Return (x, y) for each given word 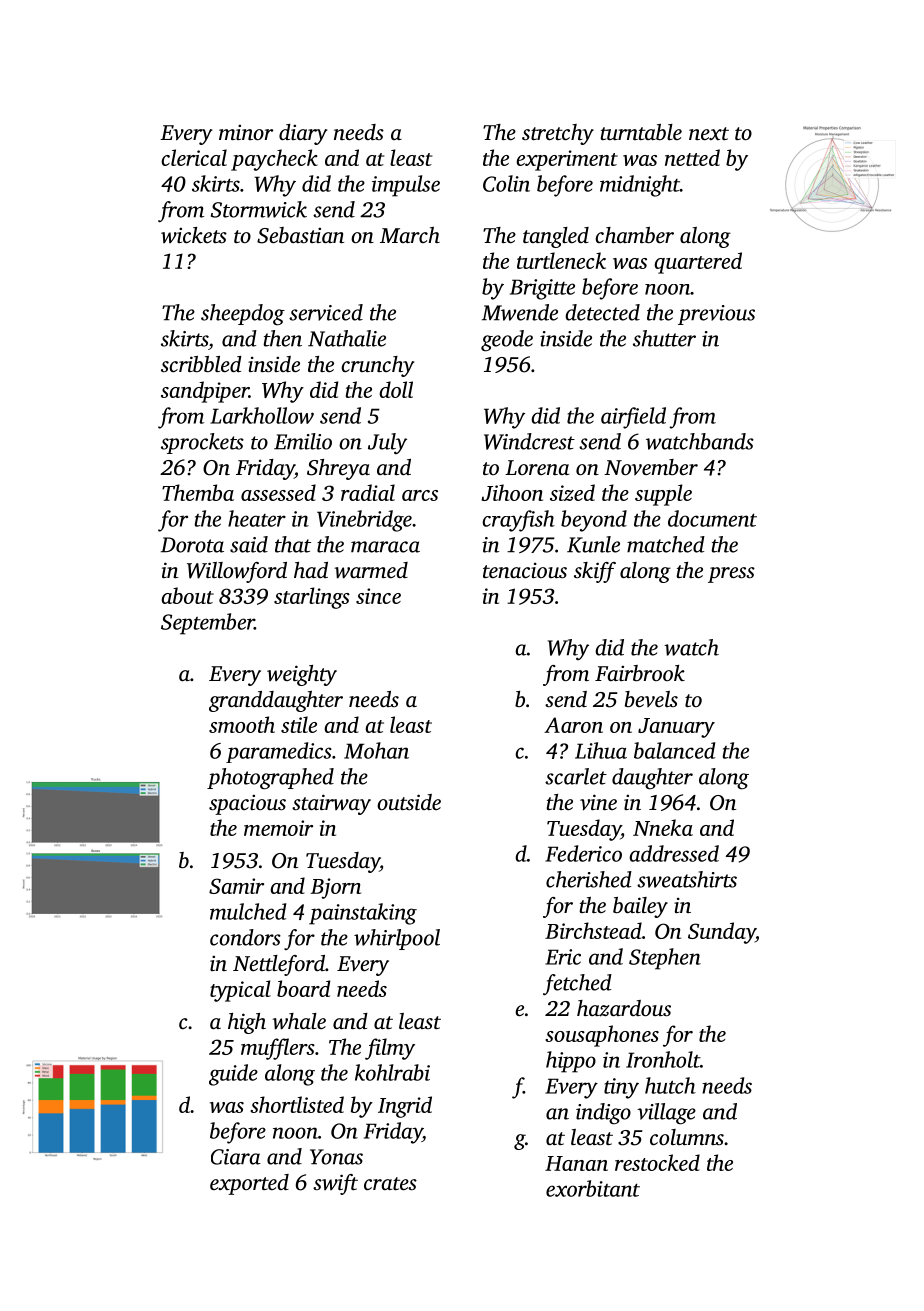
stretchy (558, 134)
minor (246, 132)
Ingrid (405, 1107)
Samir (236, 886)
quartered (698, 263)
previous (716, 315)
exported (249, 1184)
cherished (589, 879)
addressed (674, 853)
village (666, 1114)
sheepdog (243, 315)
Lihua (601, 750)
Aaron (573, 725)
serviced (326, 312)
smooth (242, 724)
